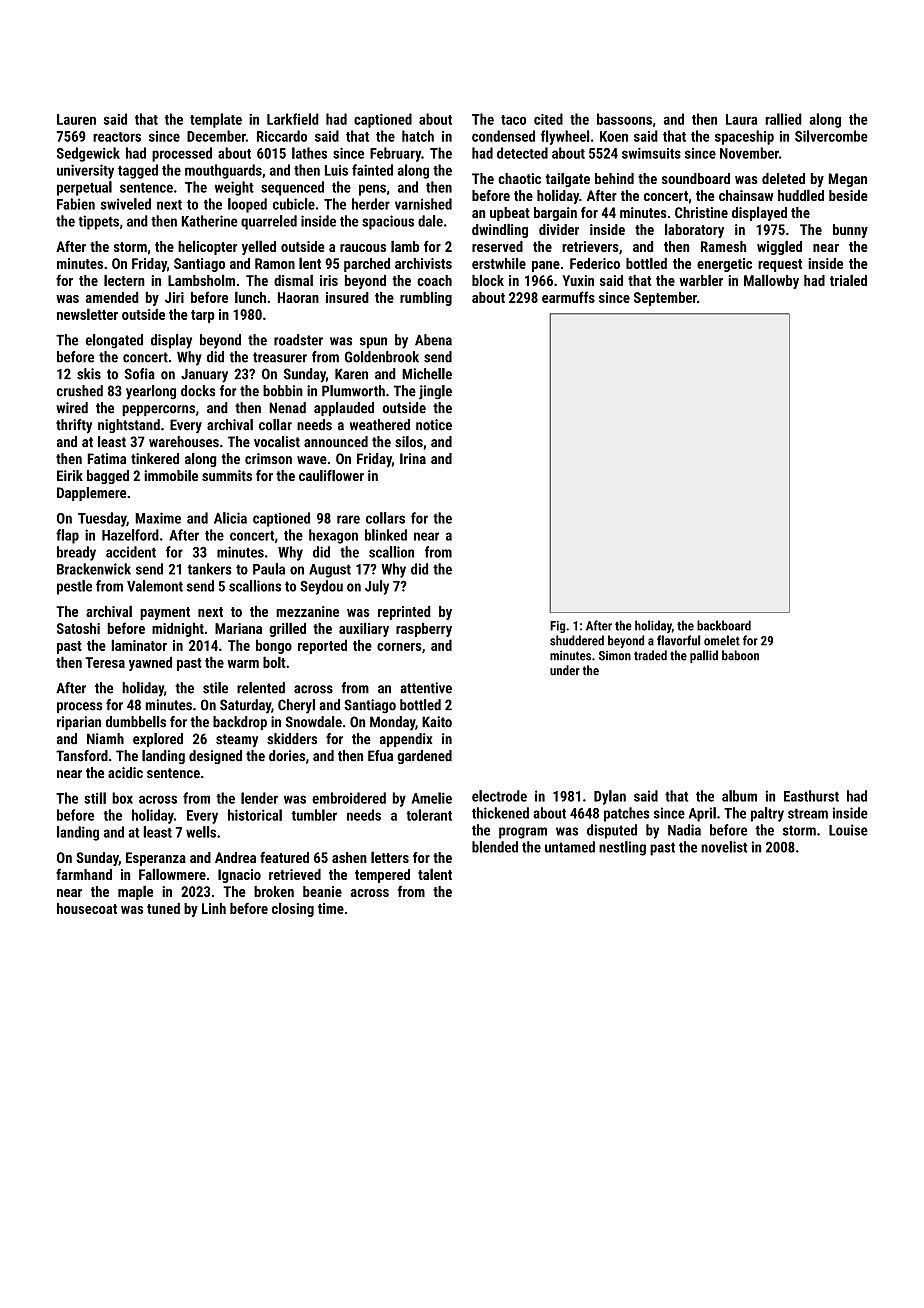 Image resolution: width=924 pixels, height=1308 pixels. What do you see at coordinates (557, 627) in the page?
I see `Fig` at bounding box center [557, 627].
